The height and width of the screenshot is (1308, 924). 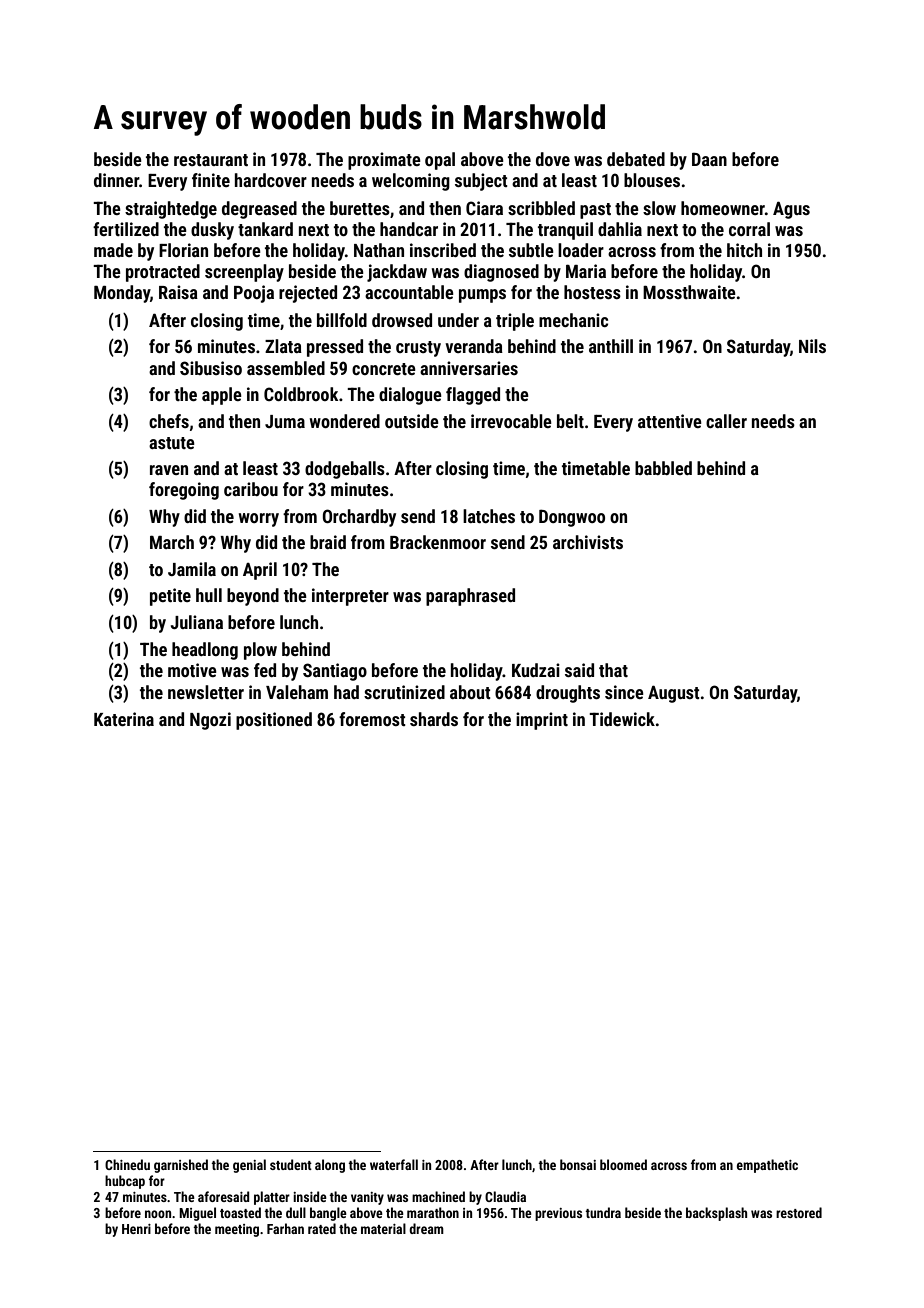 I want to click on Ngozi, so click(x=210, y=721).
